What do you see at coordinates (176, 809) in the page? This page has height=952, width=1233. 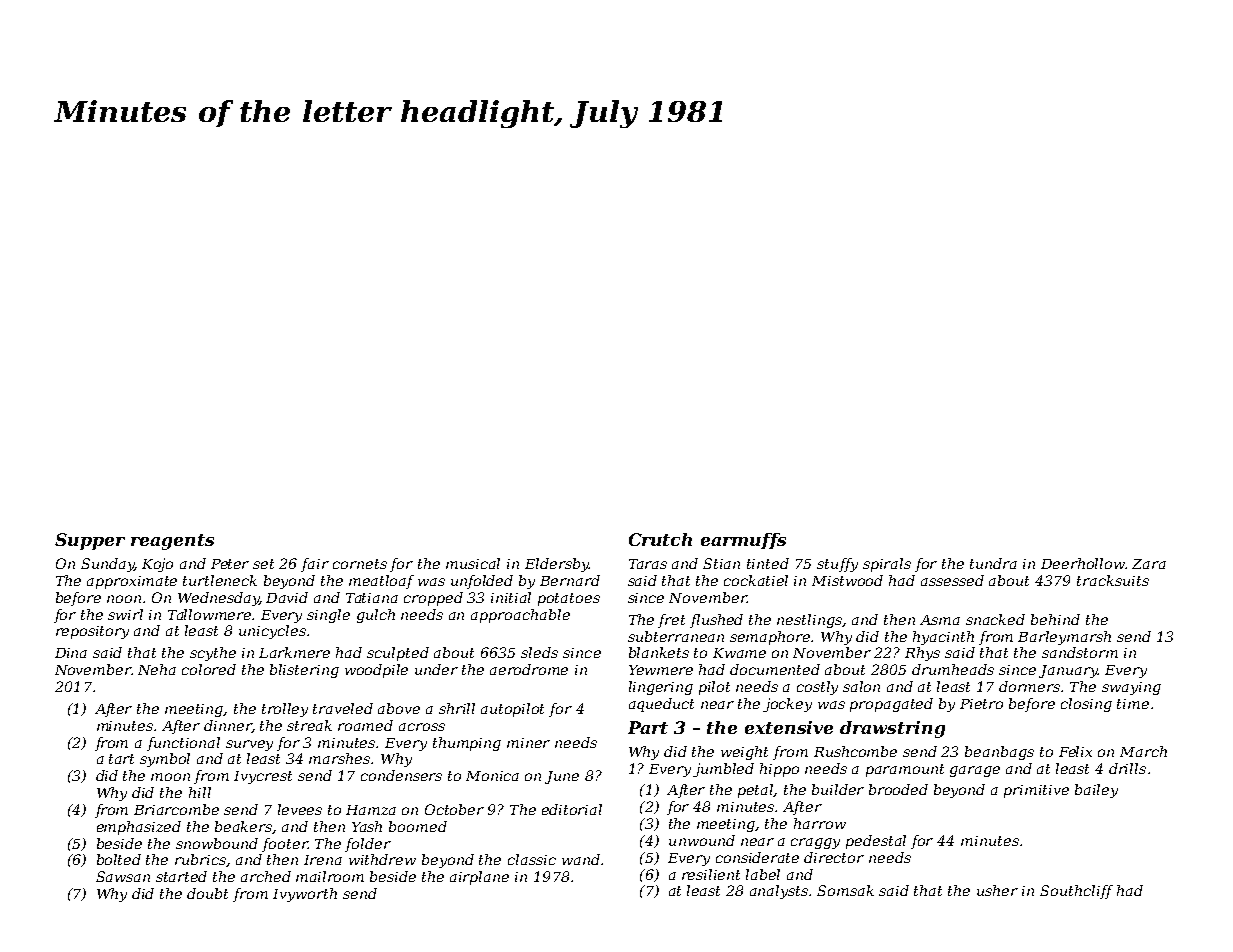 I see `Briarcombe` at bounding box center [176, 809].
